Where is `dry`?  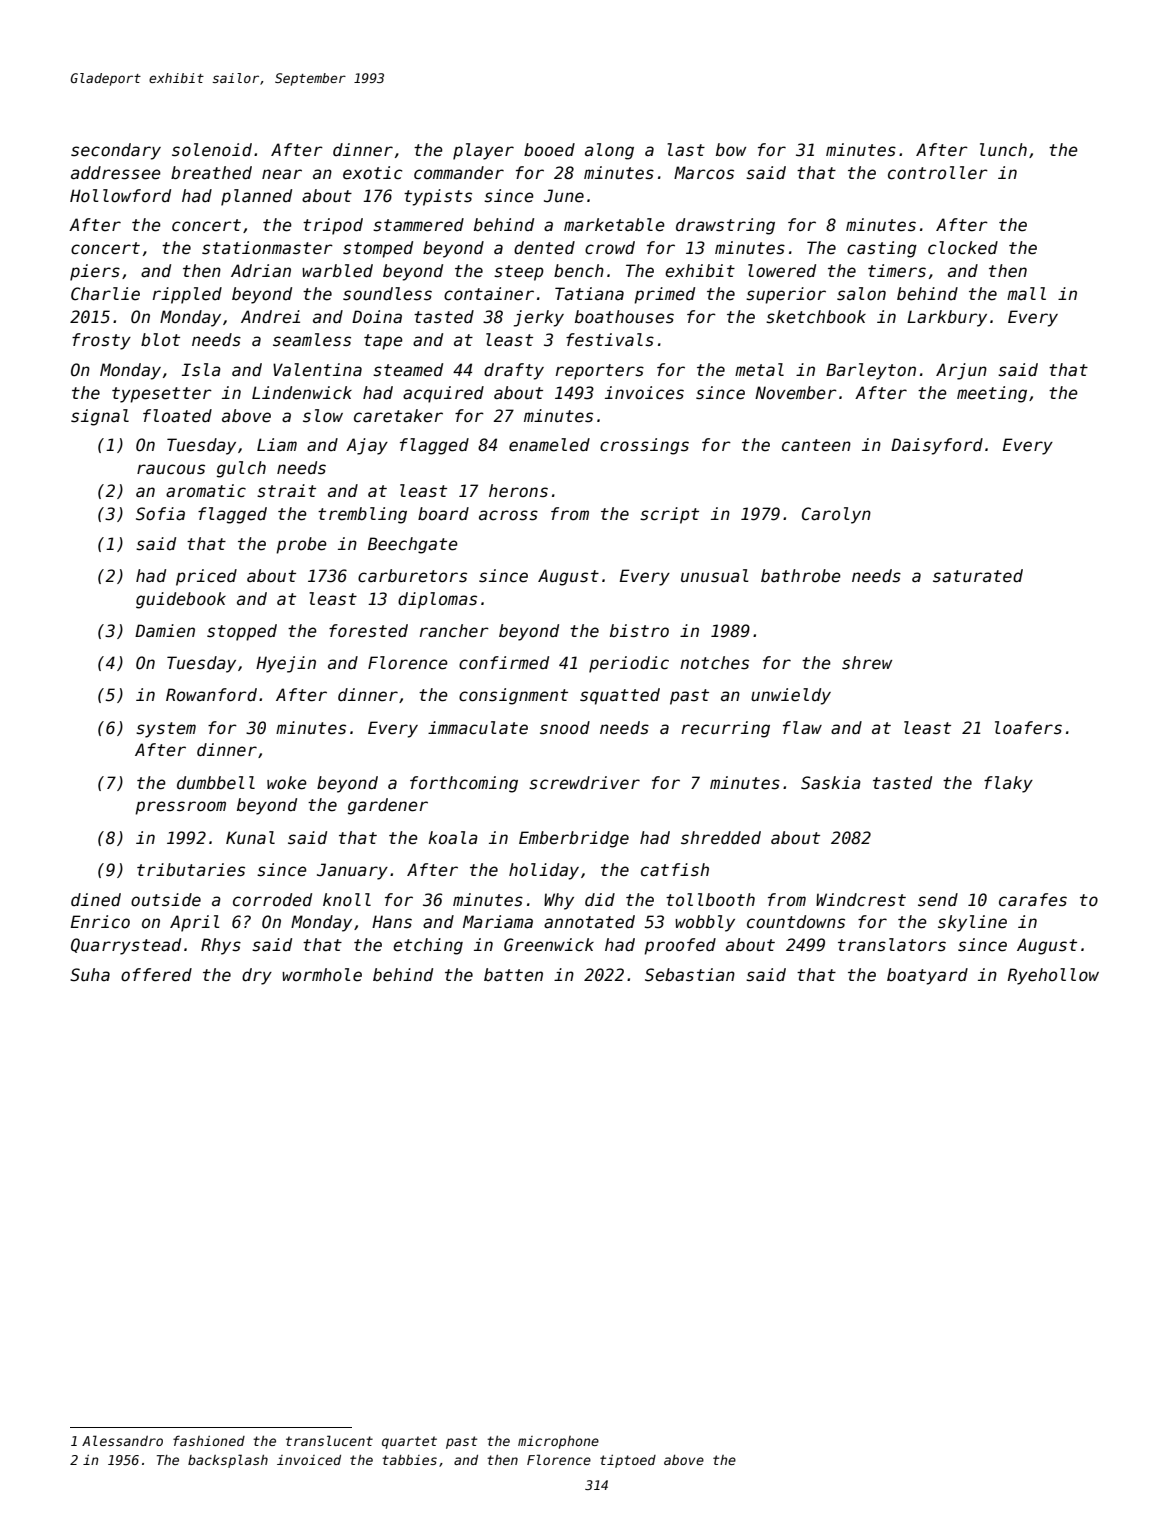 dry is located at coordinates (257, 976).
